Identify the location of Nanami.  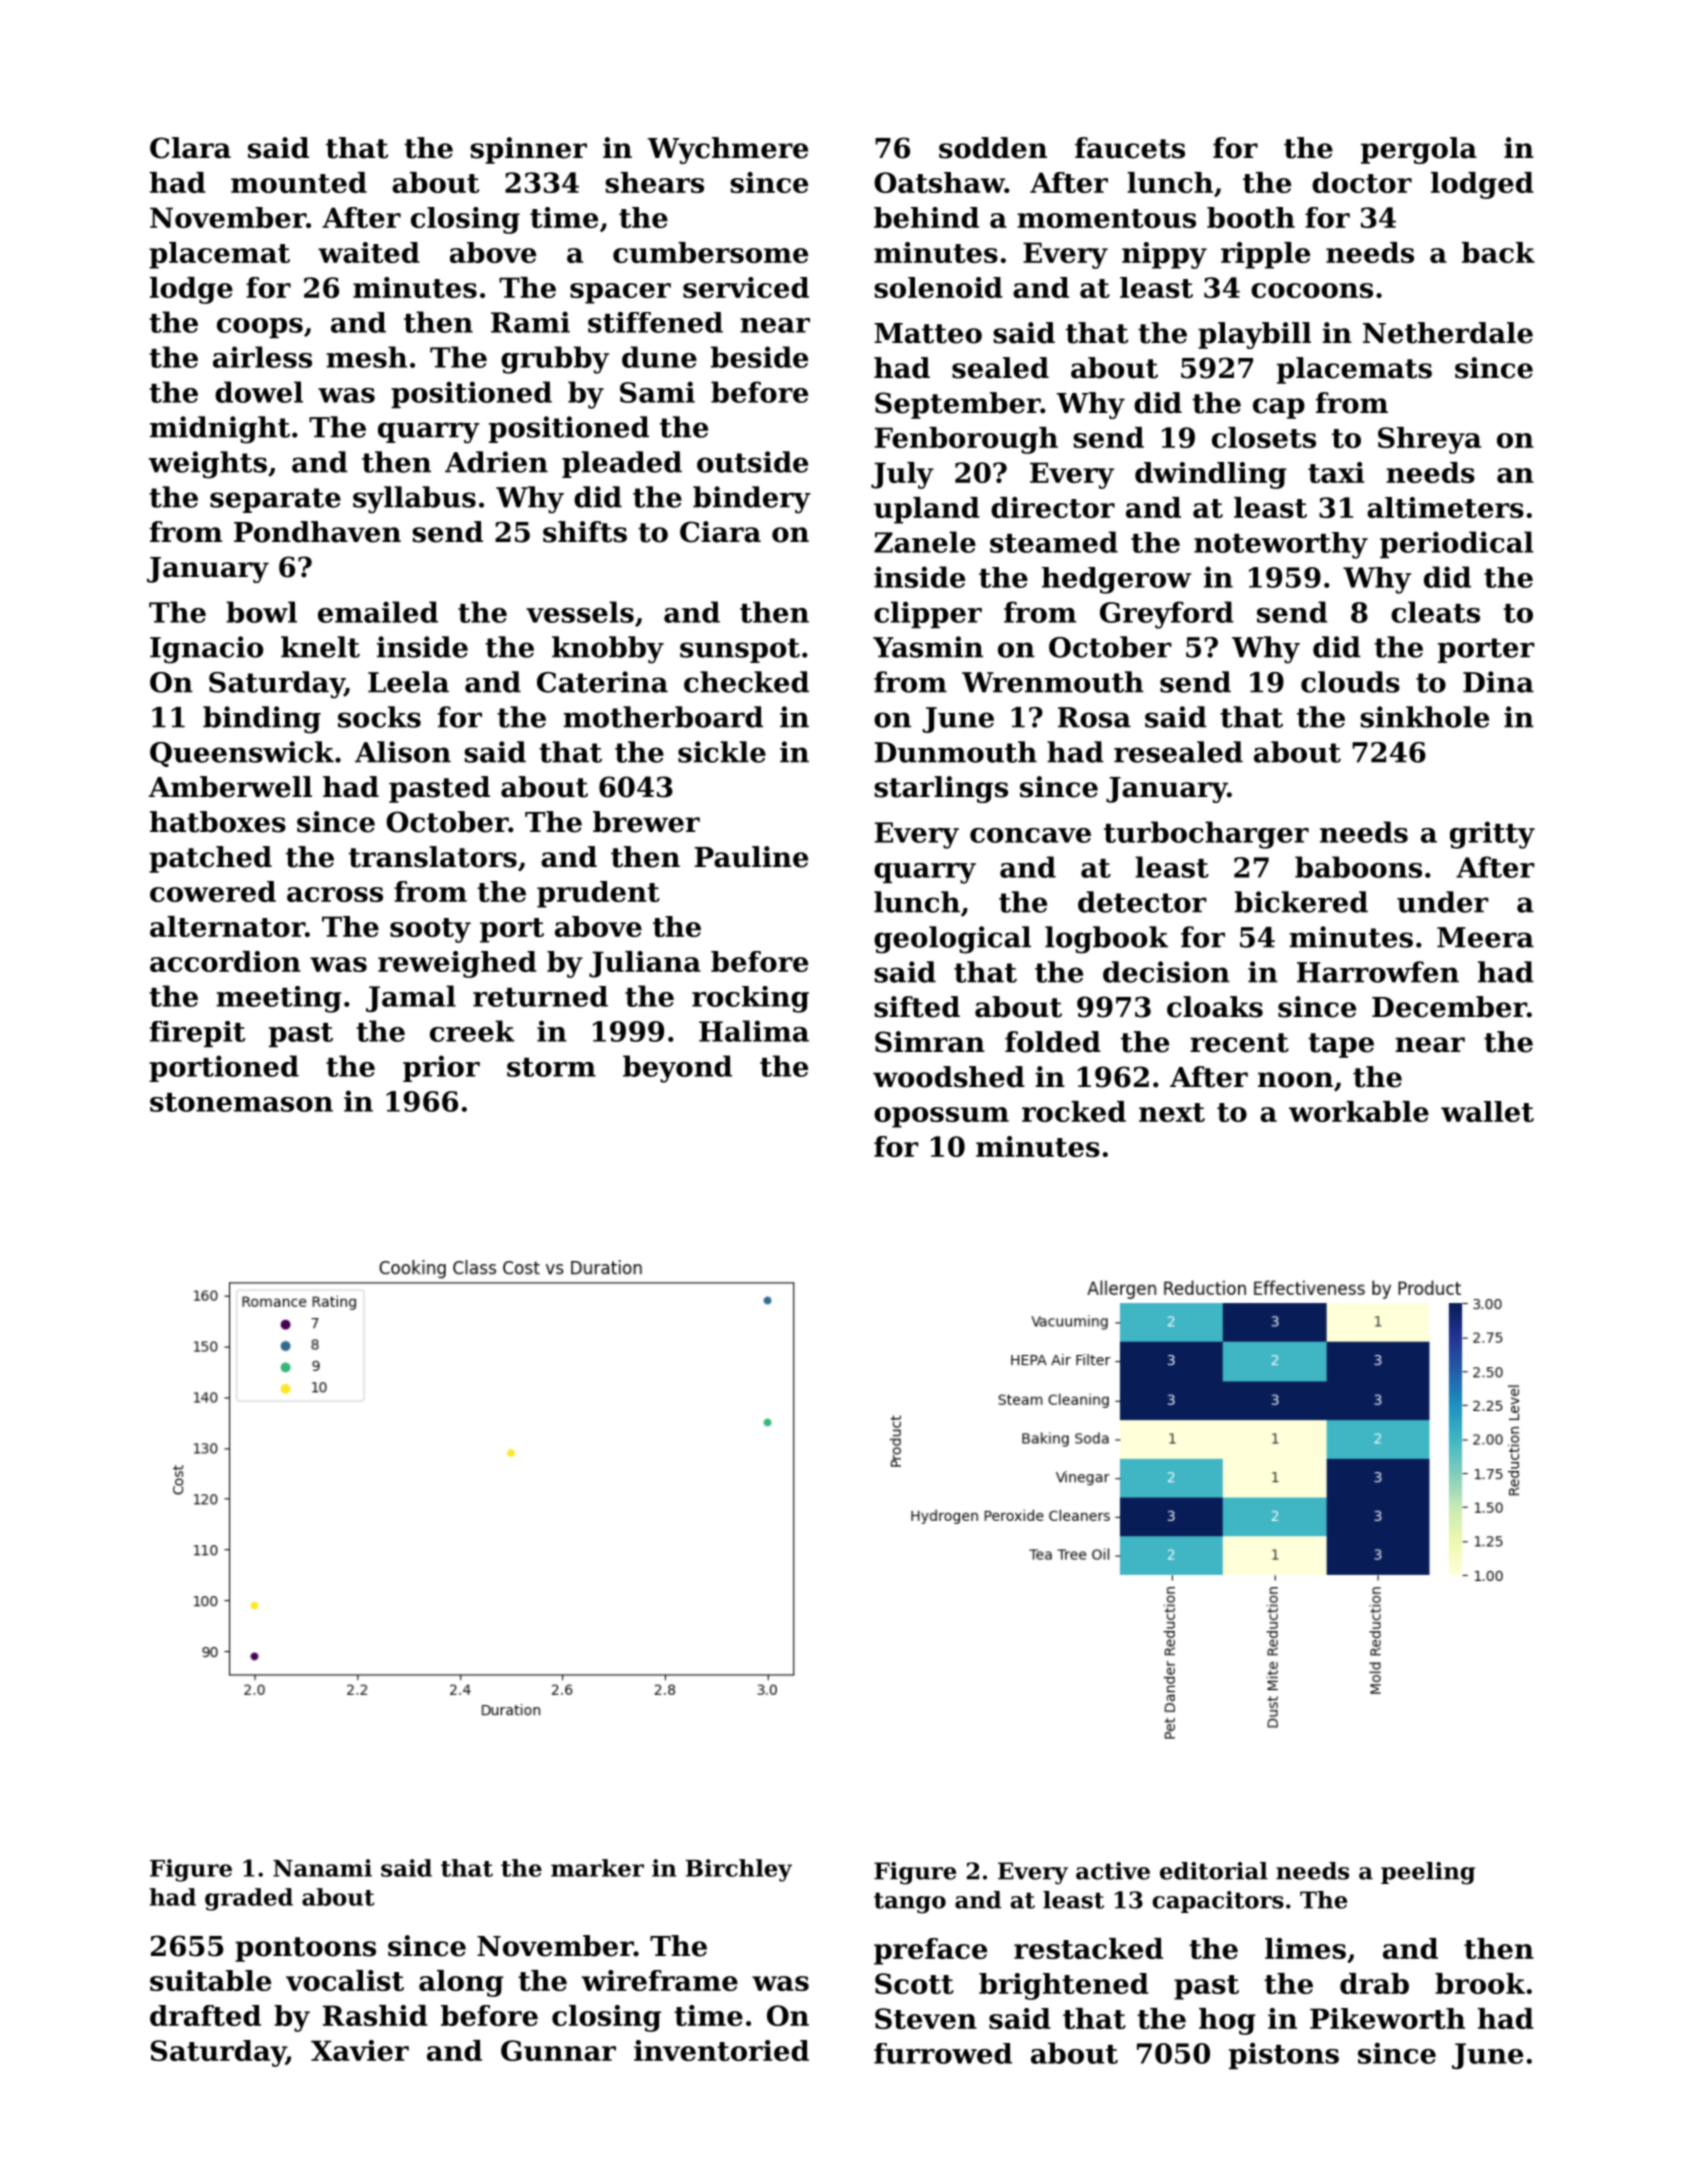
(322, 1868).
